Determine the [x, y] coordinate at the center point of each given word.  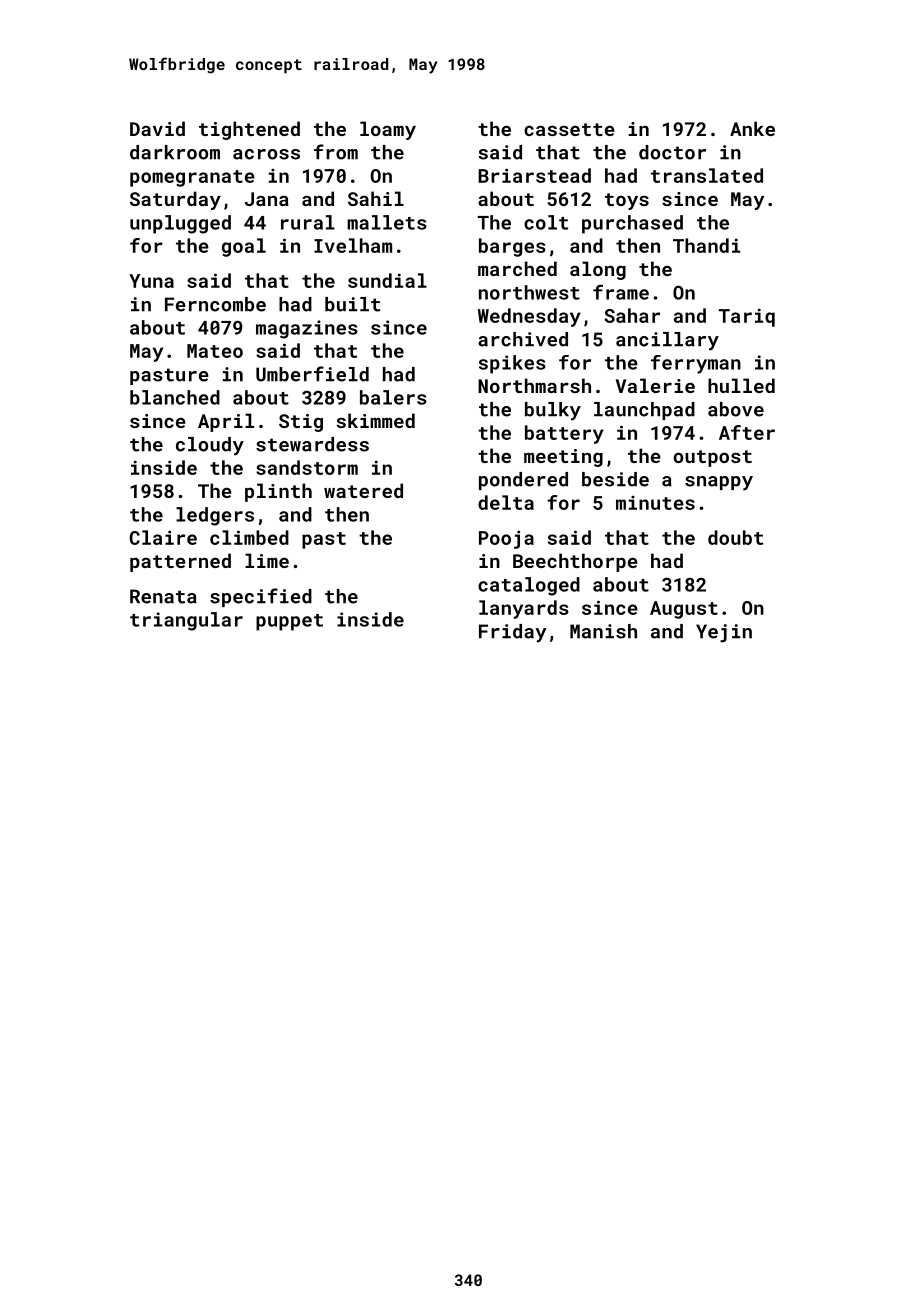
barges [512, 247]
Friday [513, 633]
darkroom [175, 152]
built [352, 304]
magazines [307, 329]
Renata [163, 596]
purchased [632, 224]
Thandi [706, 245]
